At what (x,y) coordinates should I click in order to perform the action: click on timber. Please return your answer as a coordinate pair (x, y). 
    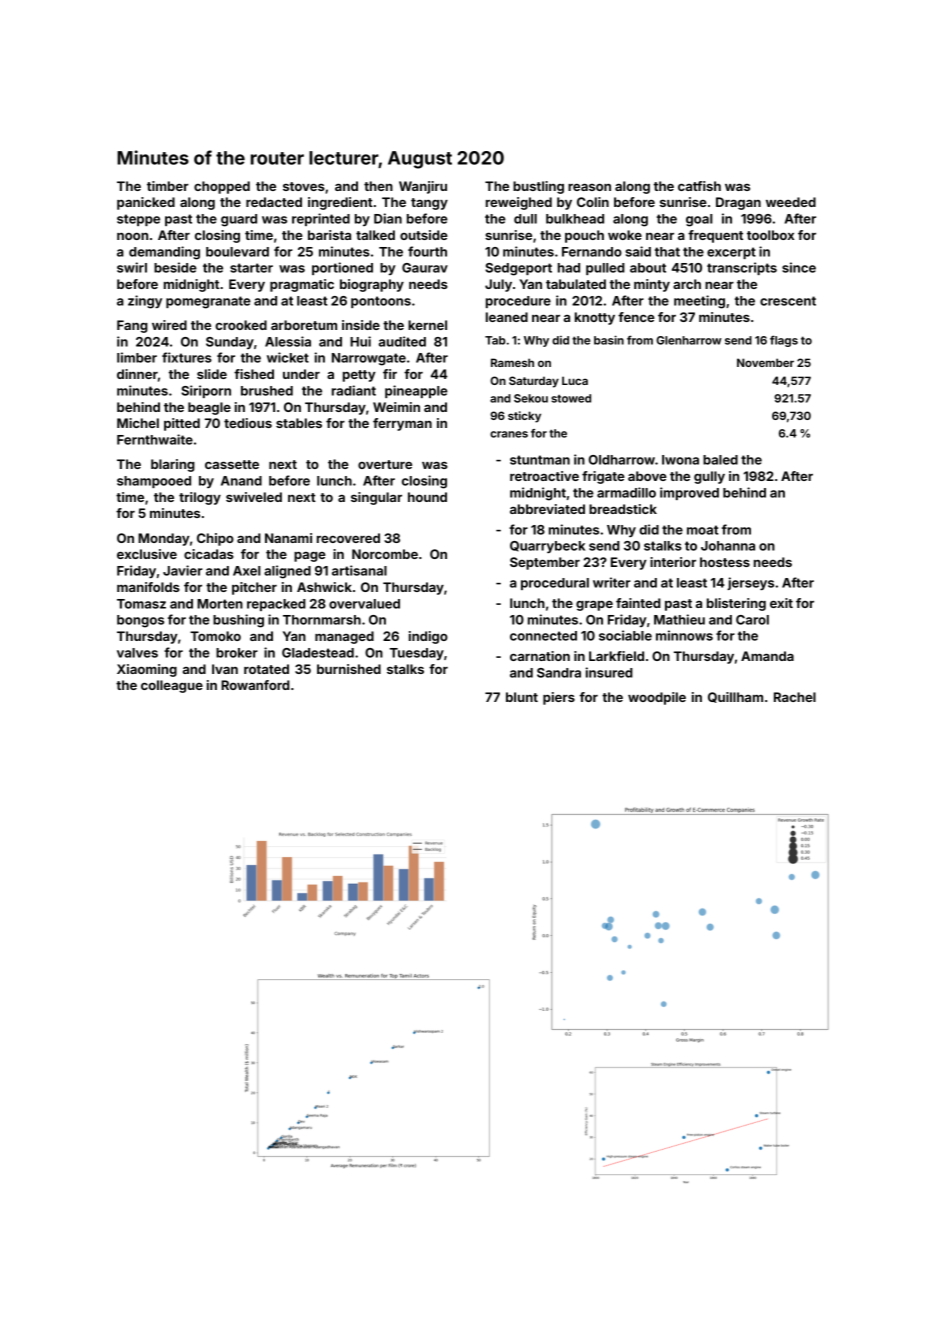
    Looking at the image, I should click on (168, 186).
